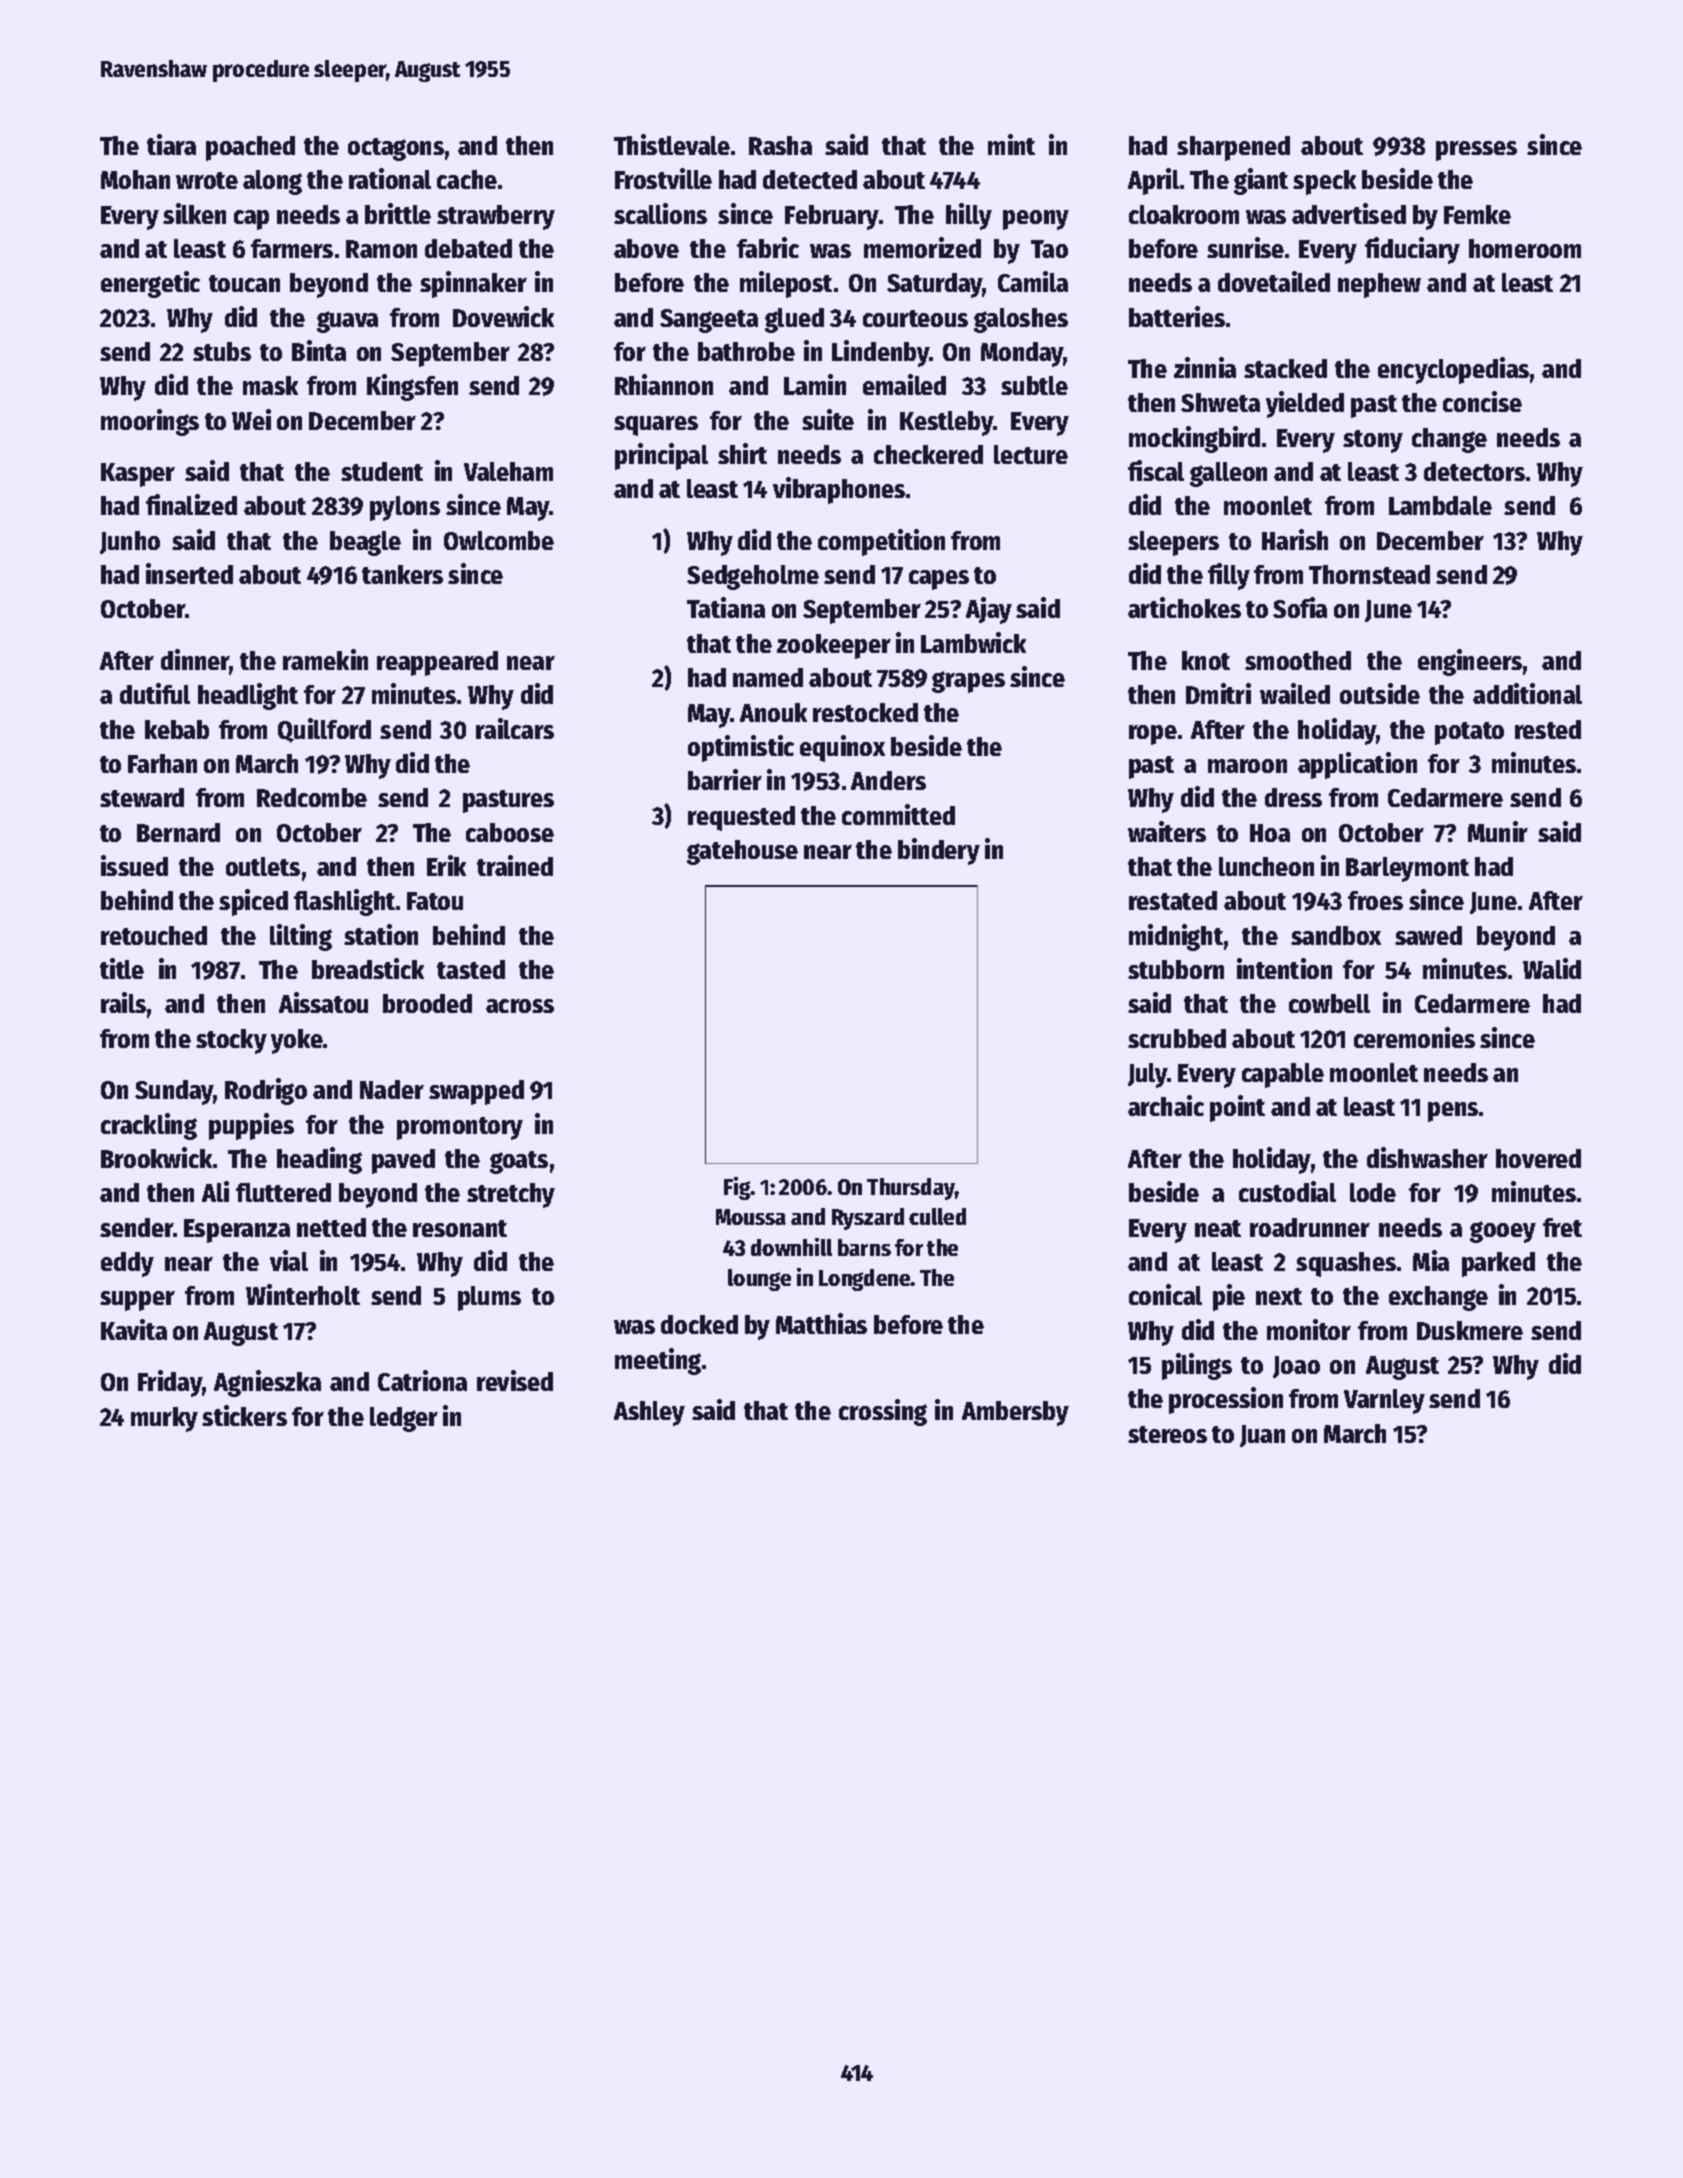 This document has width=1683, height=2178. What do you see at coordinates (741, 818) in the document?
I see `requested` at bounding box center [741, 818].
